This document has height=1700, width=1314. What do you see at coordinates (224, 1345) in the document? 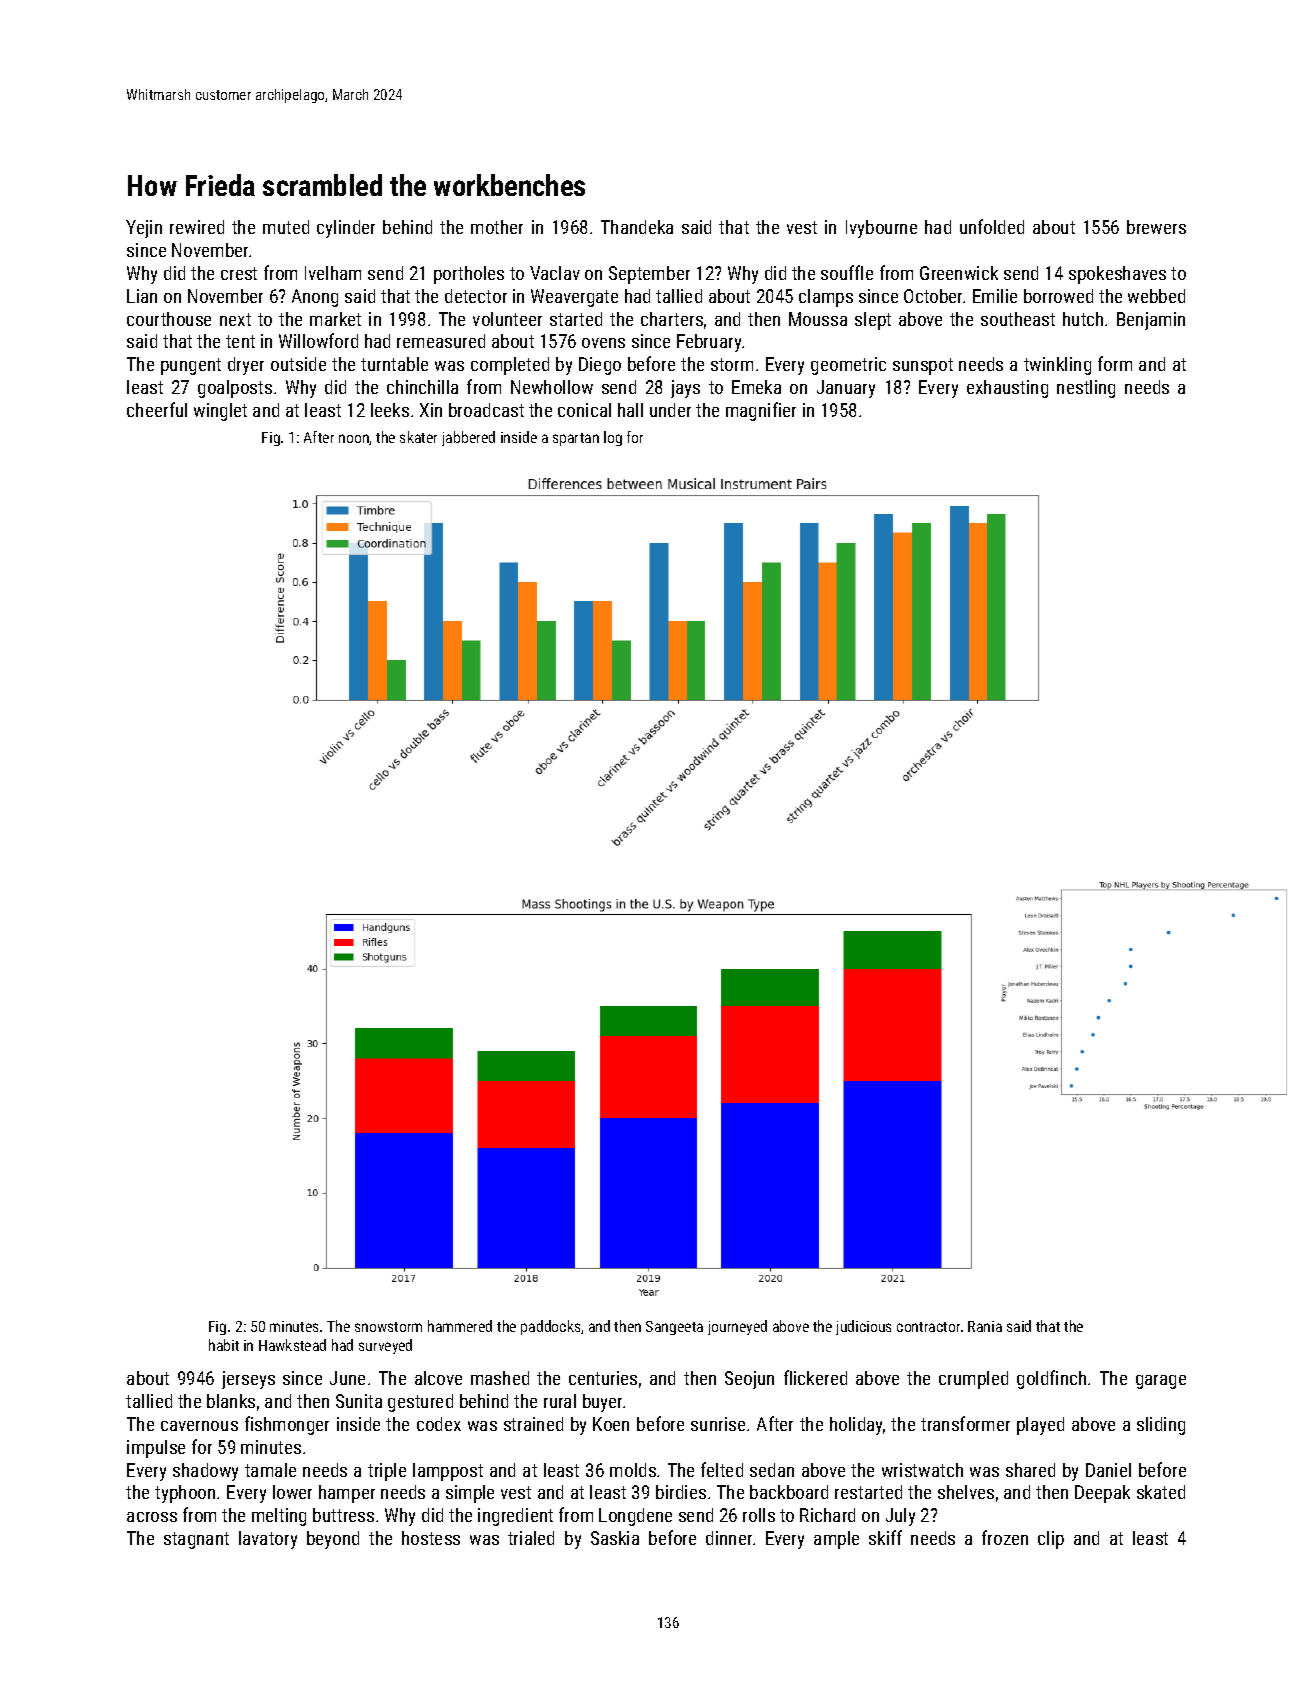
I see `habit` at bounding box center [224, 1345].
